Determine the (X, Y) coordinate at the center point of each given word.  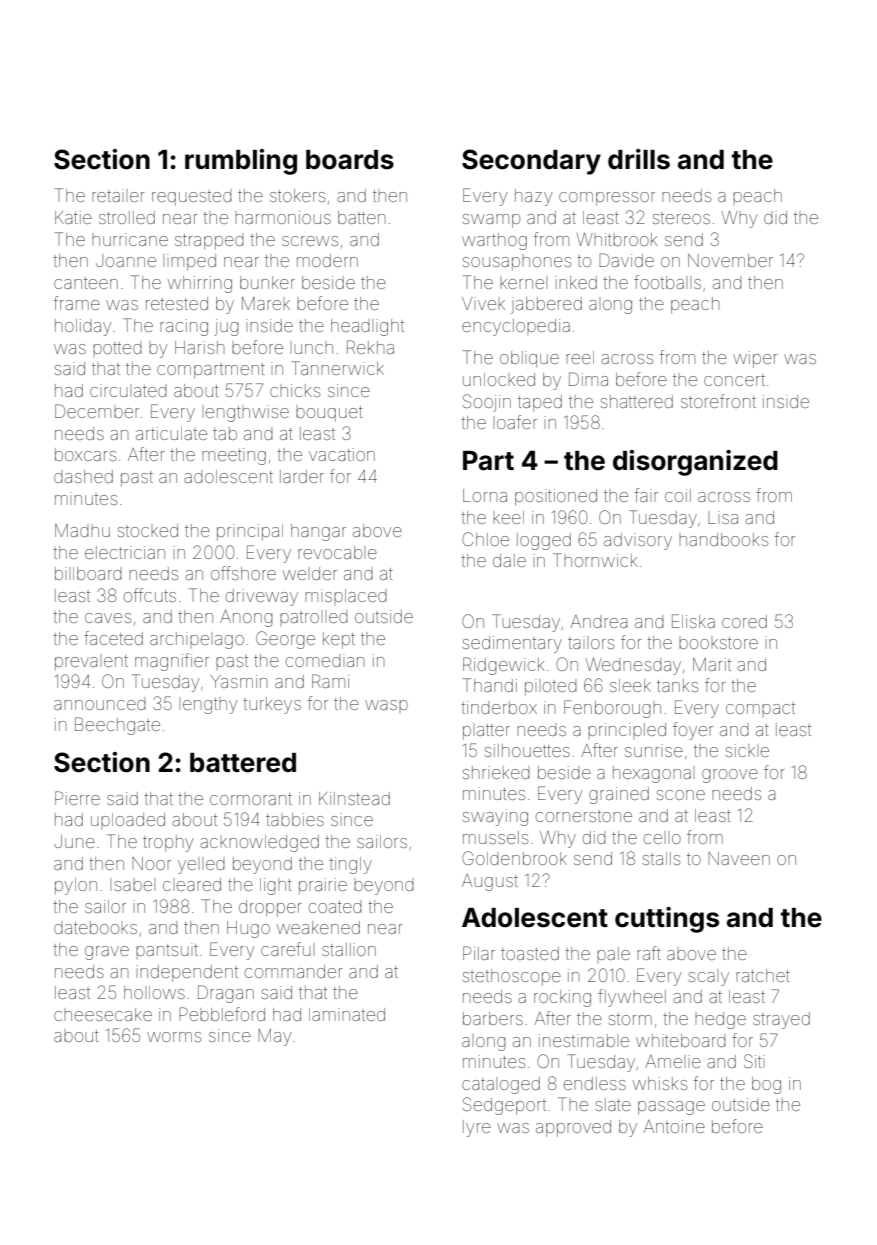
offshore (243, 573)
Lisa (723, 517)
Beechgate (117, 726)
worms (174, 1037)
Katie (73, 217)
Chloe (485, 539)
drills (639, 159)
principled (627, 729)
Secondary (531, 162)
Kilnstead (354, 798)
